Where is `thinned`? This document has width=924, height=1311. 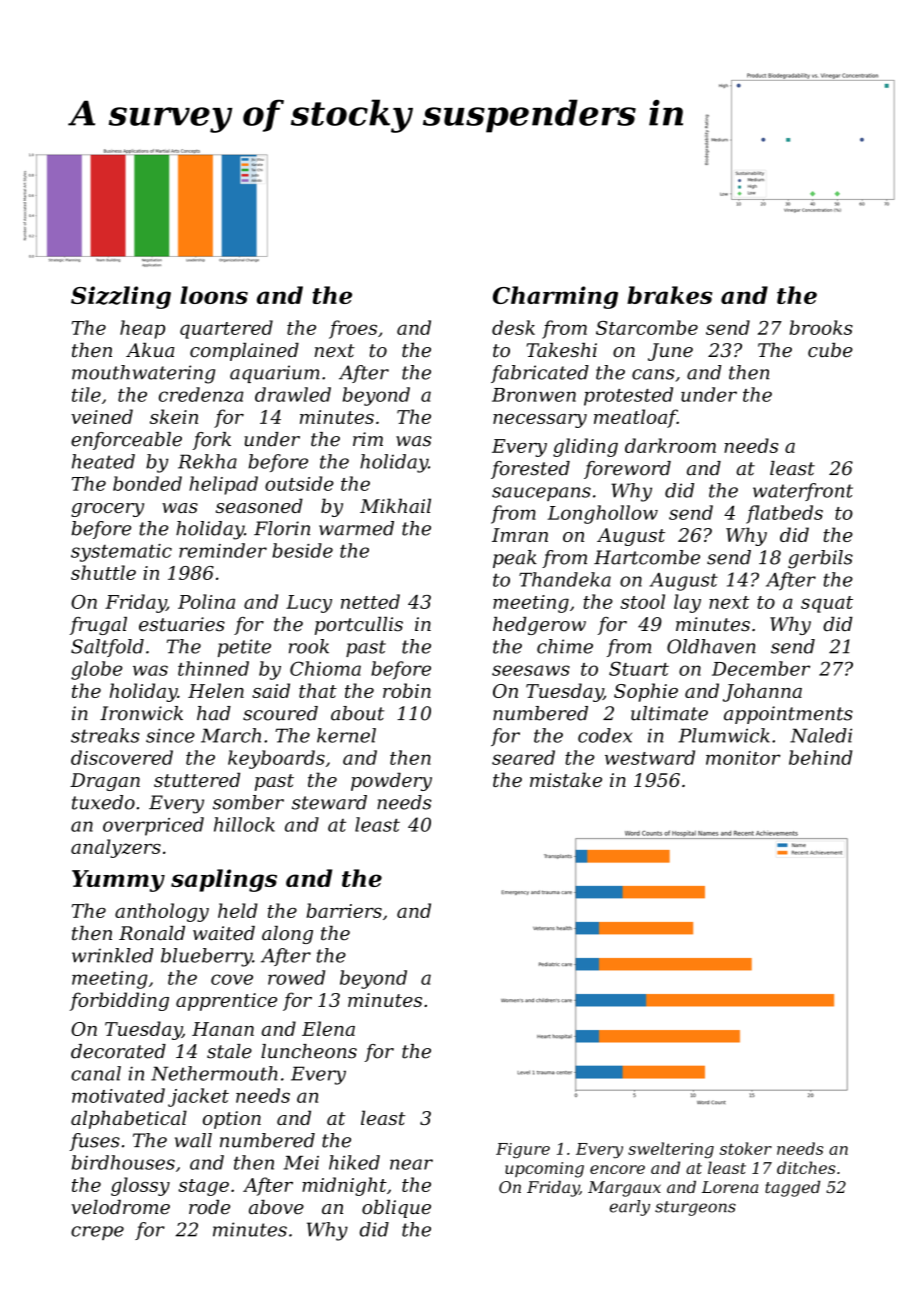
thinned is located at coordinates (213, 668).
